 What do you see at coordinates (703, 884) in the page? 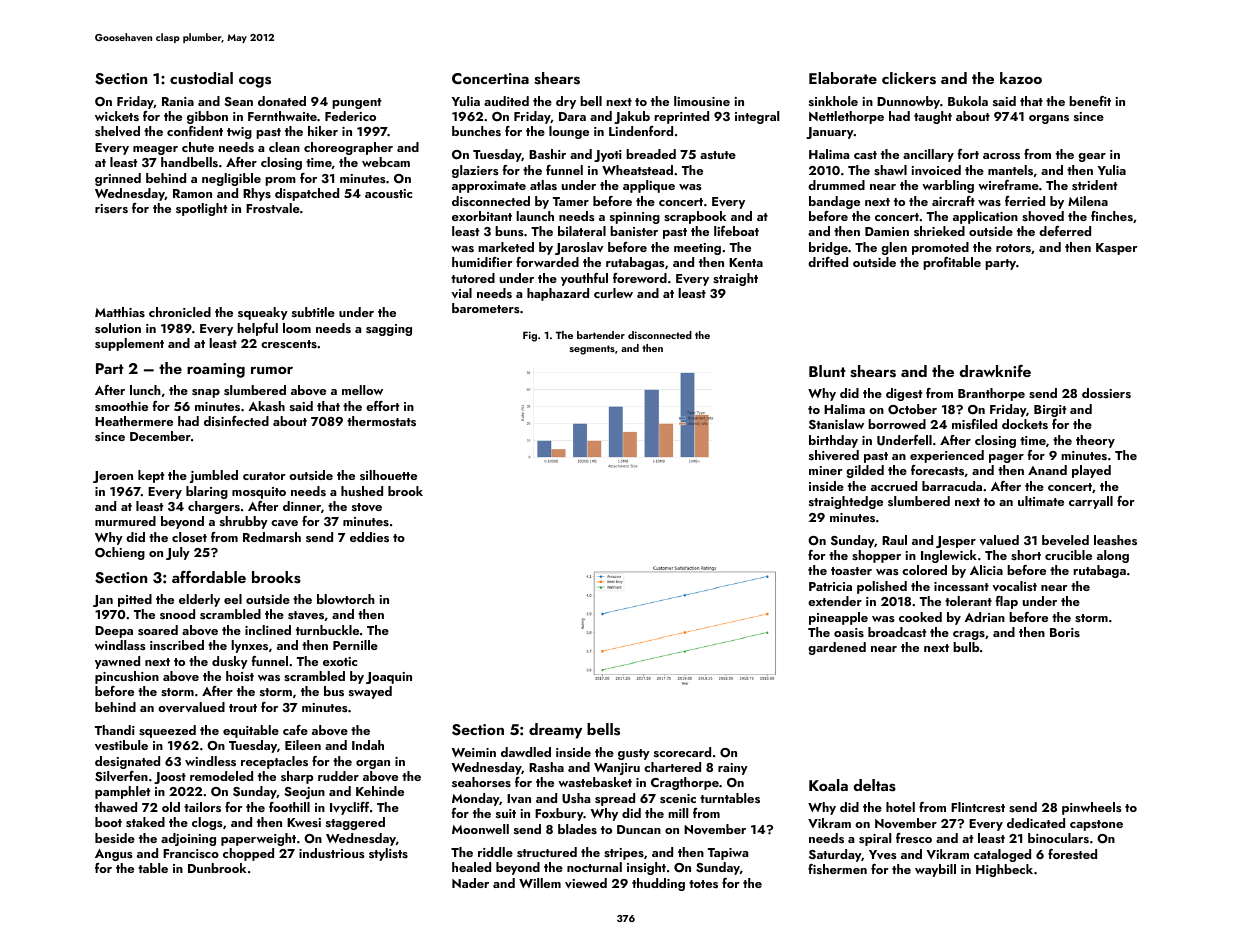
I see `totes` at bounding box center [703, 884].
